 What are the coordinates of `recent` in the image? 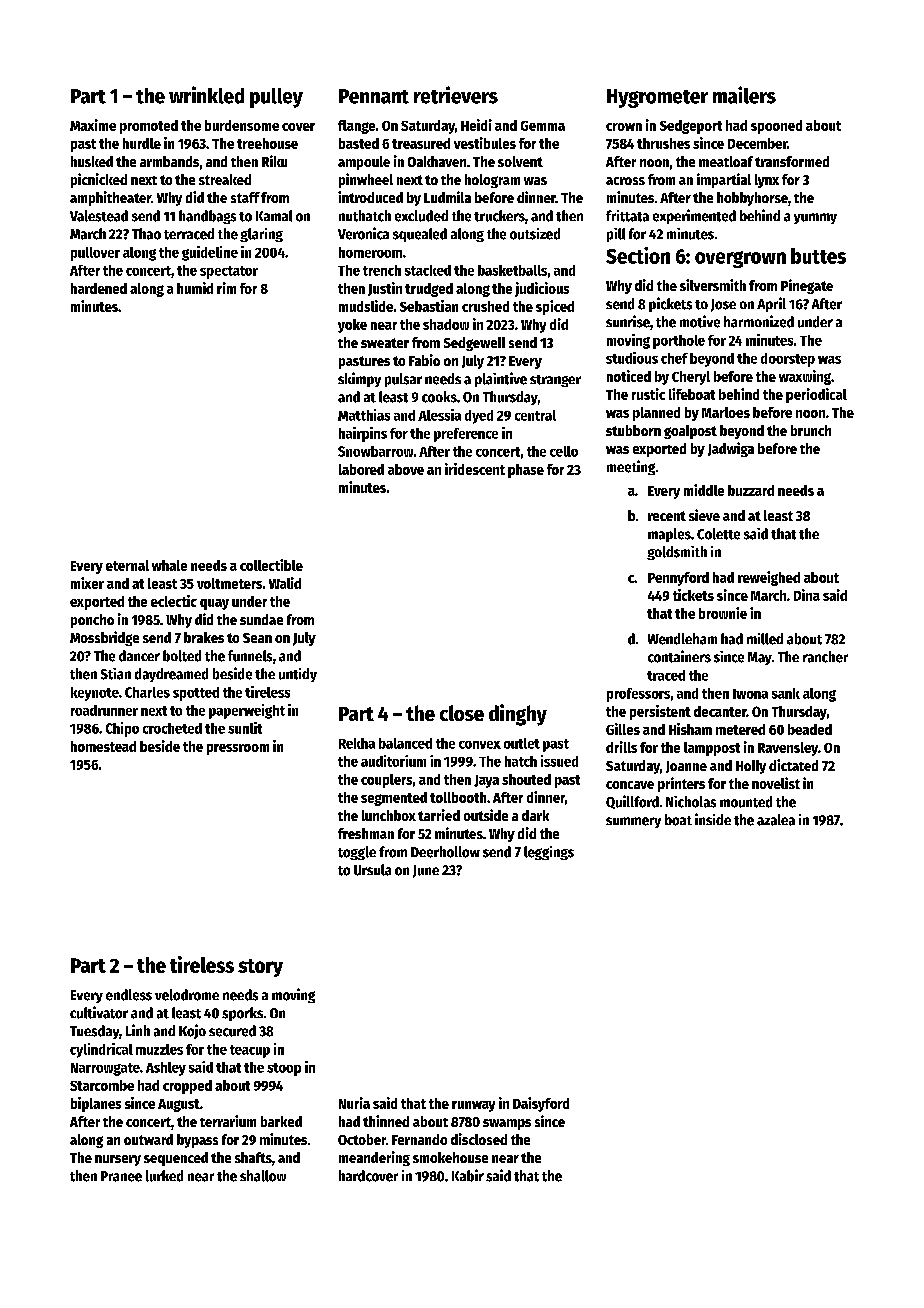 It's located at (667, 516).
